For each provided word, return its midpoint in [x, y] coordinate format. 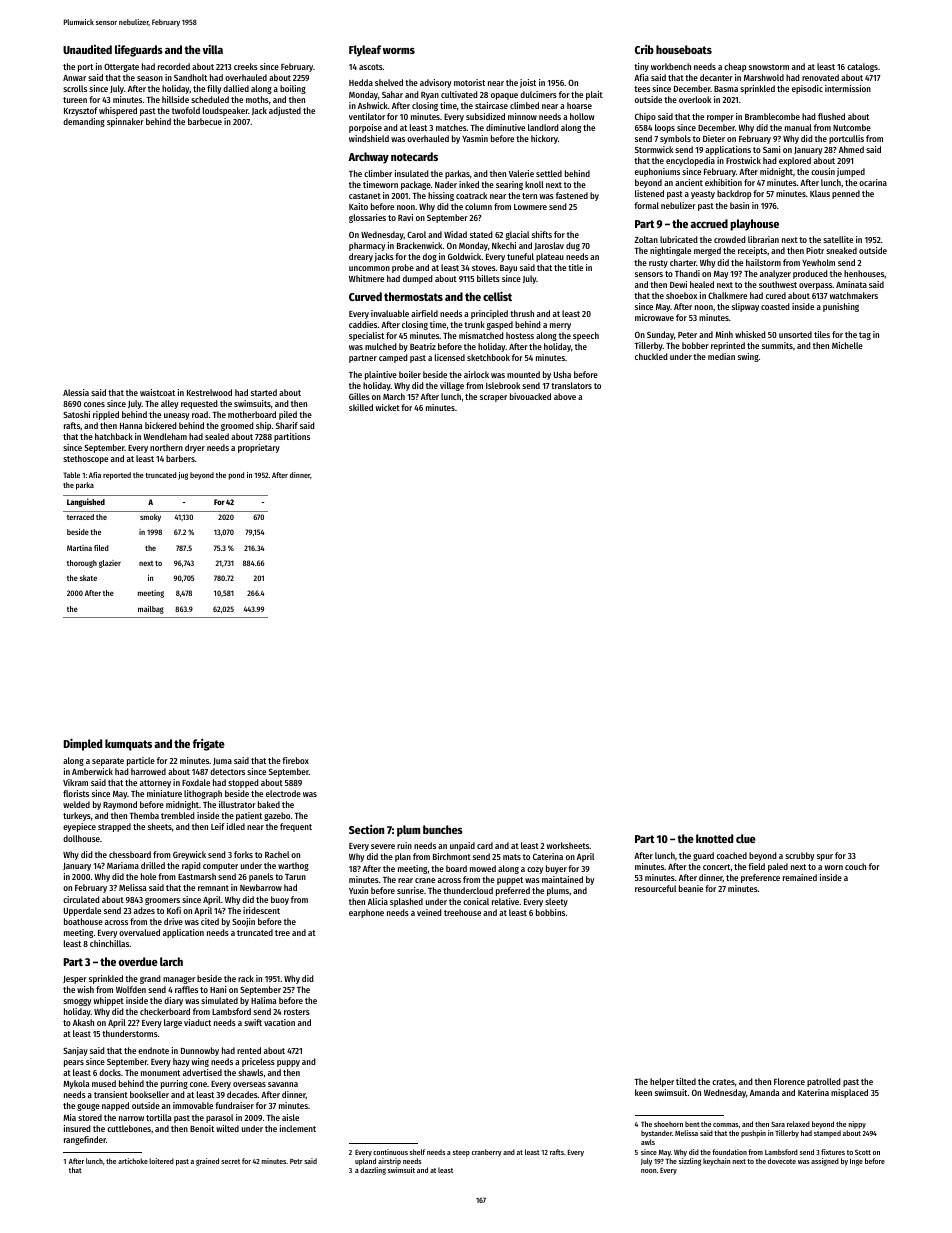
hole [148, 876]
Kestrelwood [209, 392]
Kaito [358, 206]
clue [746, 838]
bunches [443, 829]
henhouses [864, 273]
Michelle [847, 345]
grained [207, 1162]
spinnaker [125, 122]
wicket [388, 407]
